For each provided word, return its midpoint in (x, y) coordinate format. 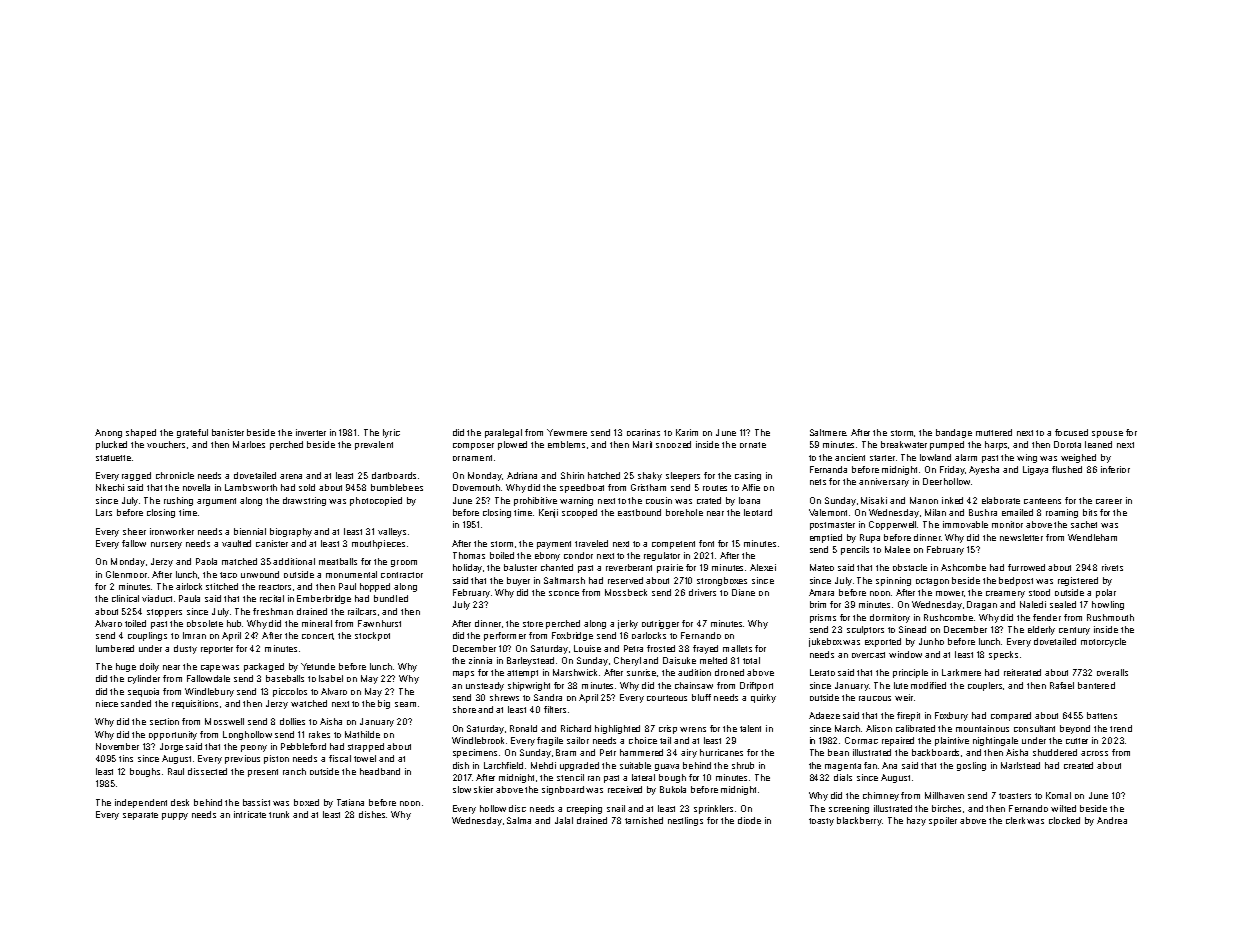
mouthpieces (378, 544)
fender (1047, 617)
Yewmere (567, 432)
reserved (625, 580)
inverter (311, 432)
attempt (522, 674)
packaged (264, 667)
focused (1071, 432)
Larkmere (961, 672)
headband (380, 771)
